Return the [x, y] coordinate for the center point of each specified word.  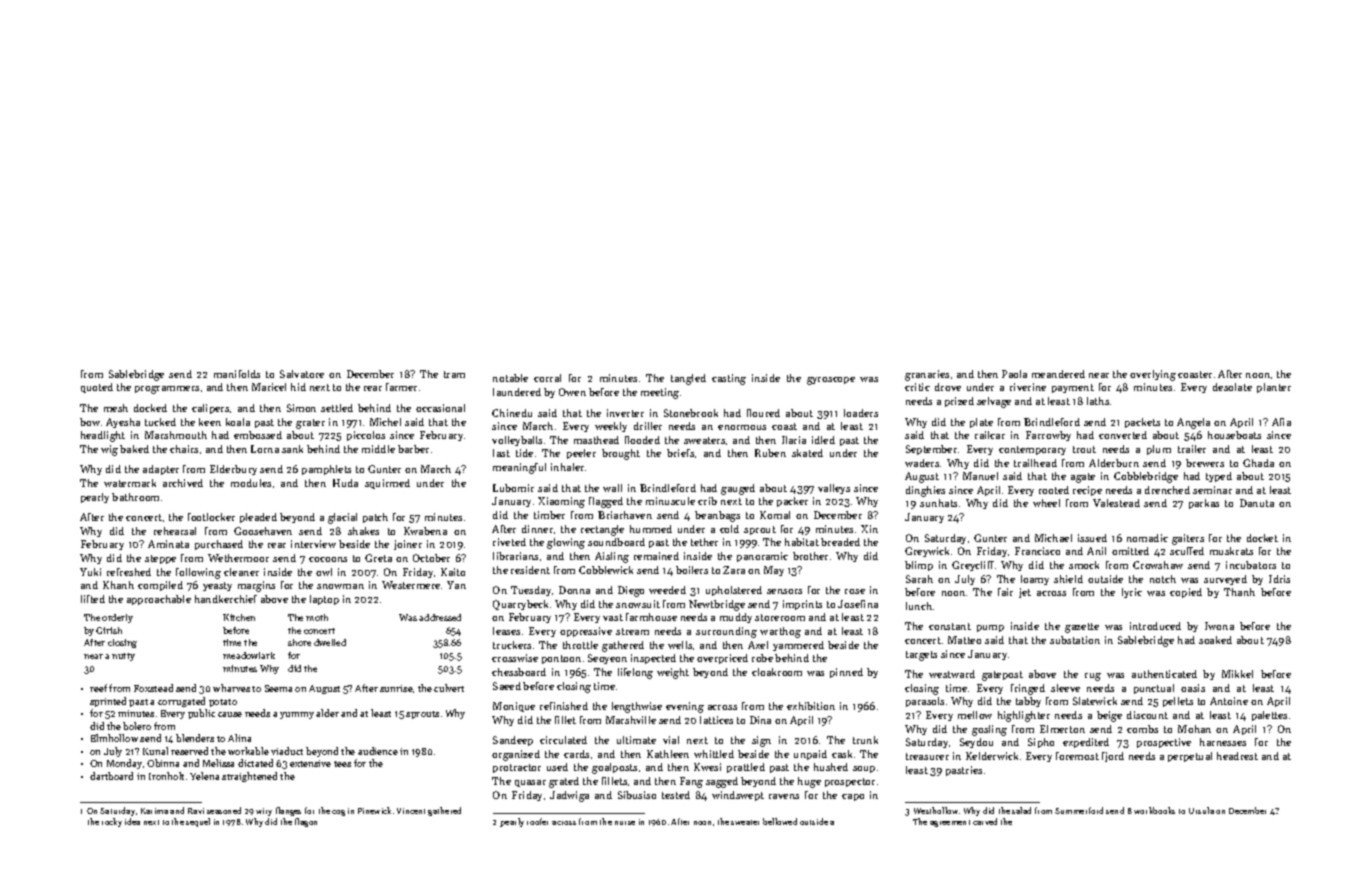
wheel [1046, 503]
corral [547, 378]
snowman [340, 586]
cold [729, 529]
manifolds [237, 374]
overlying [1153, 375]
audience [378, 751]
